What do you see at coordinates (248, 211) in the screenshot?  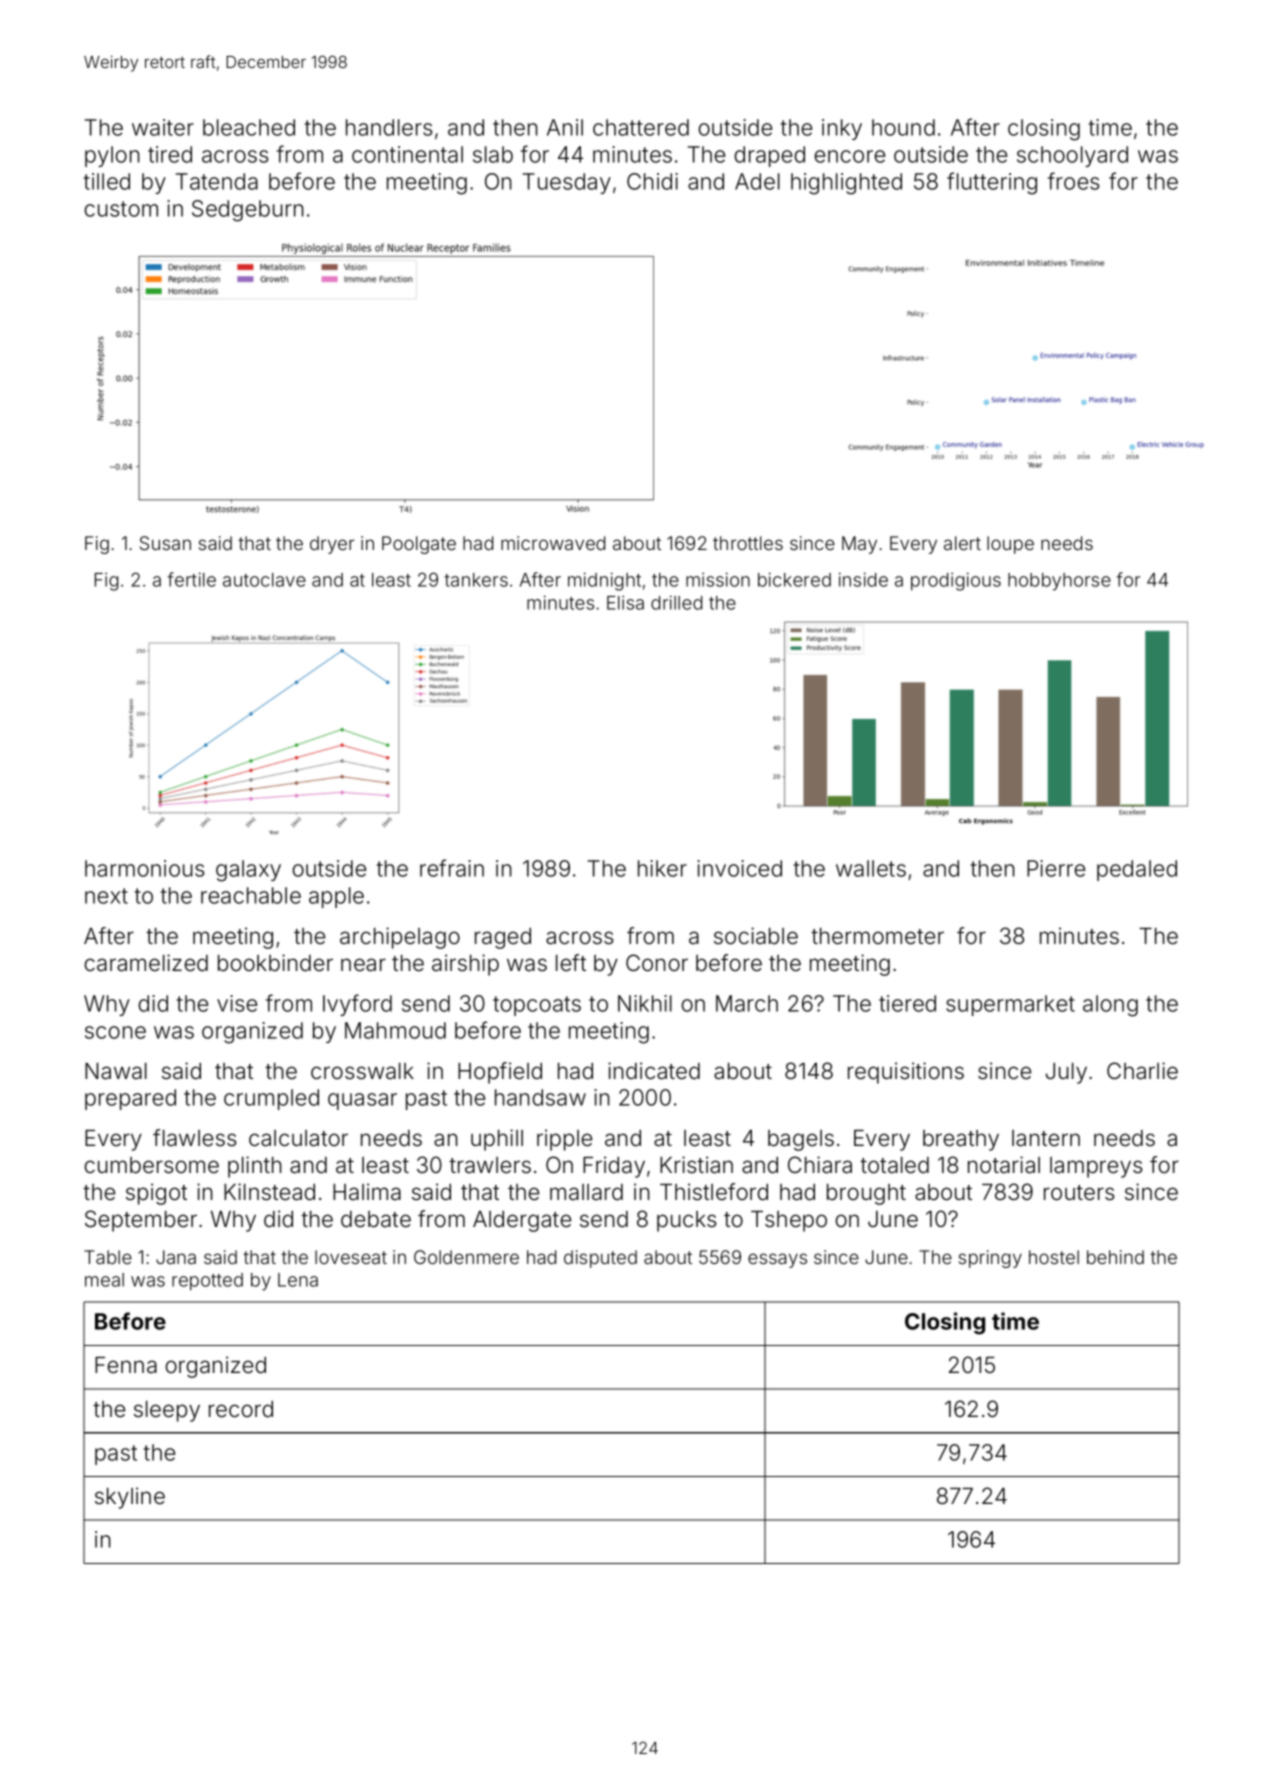 I see `Sedgeburn` at bounding box center [248, 211].
